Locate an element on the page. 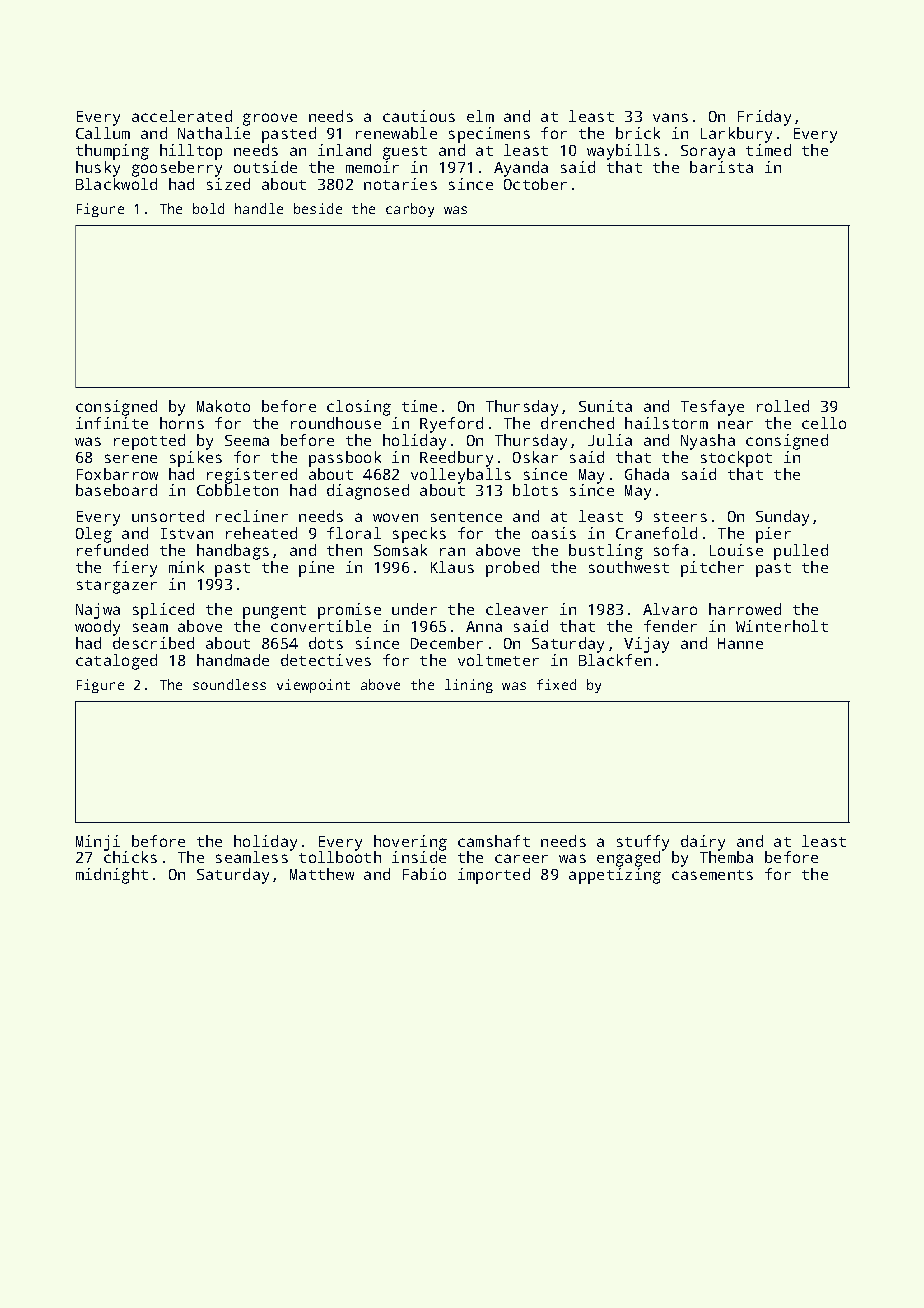 This image has height=1308, width=924. Minji is located at coordinates (98, 843).
